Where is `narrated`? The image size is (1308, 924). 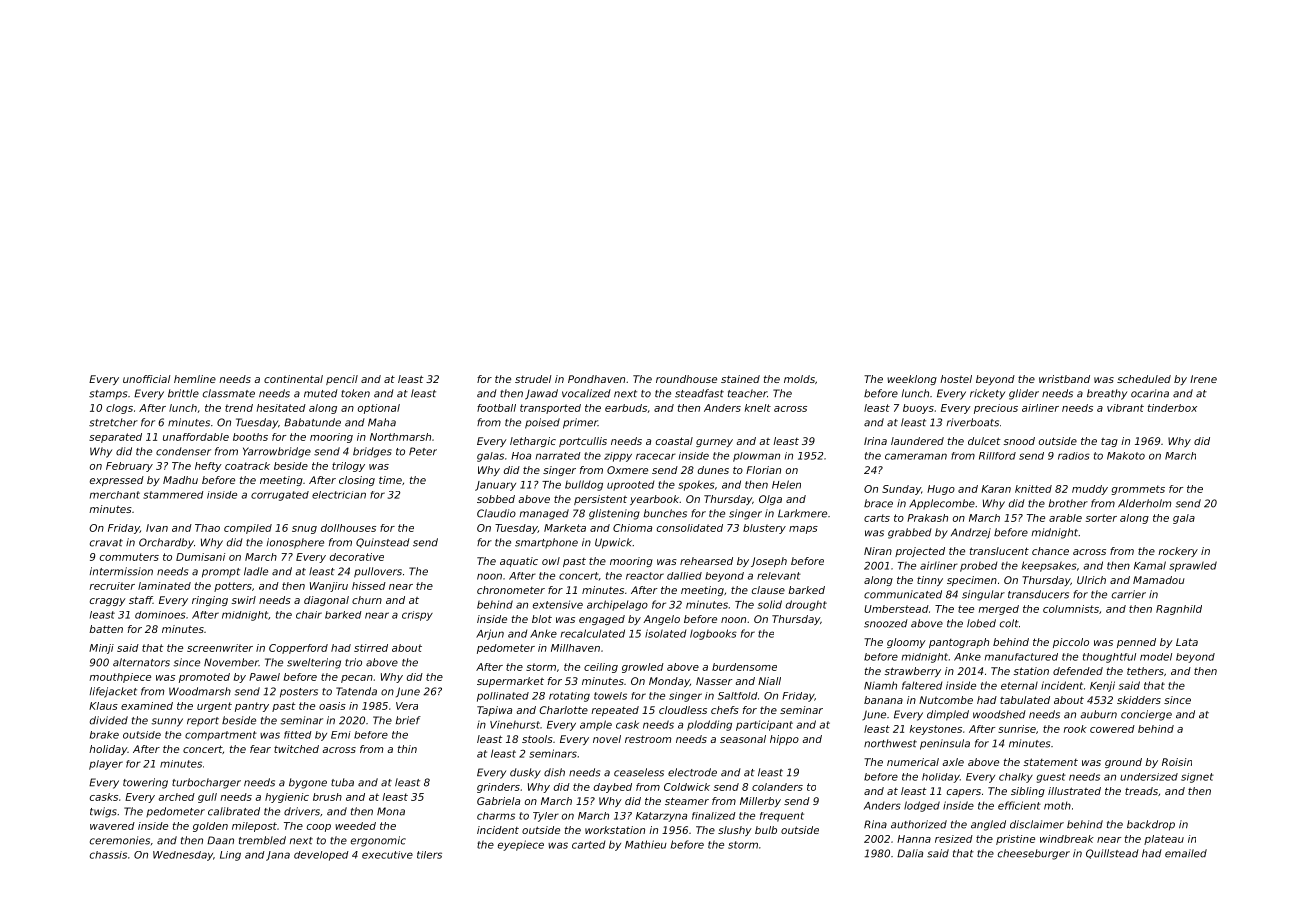
narrated is located at coordinates (558, 456).
